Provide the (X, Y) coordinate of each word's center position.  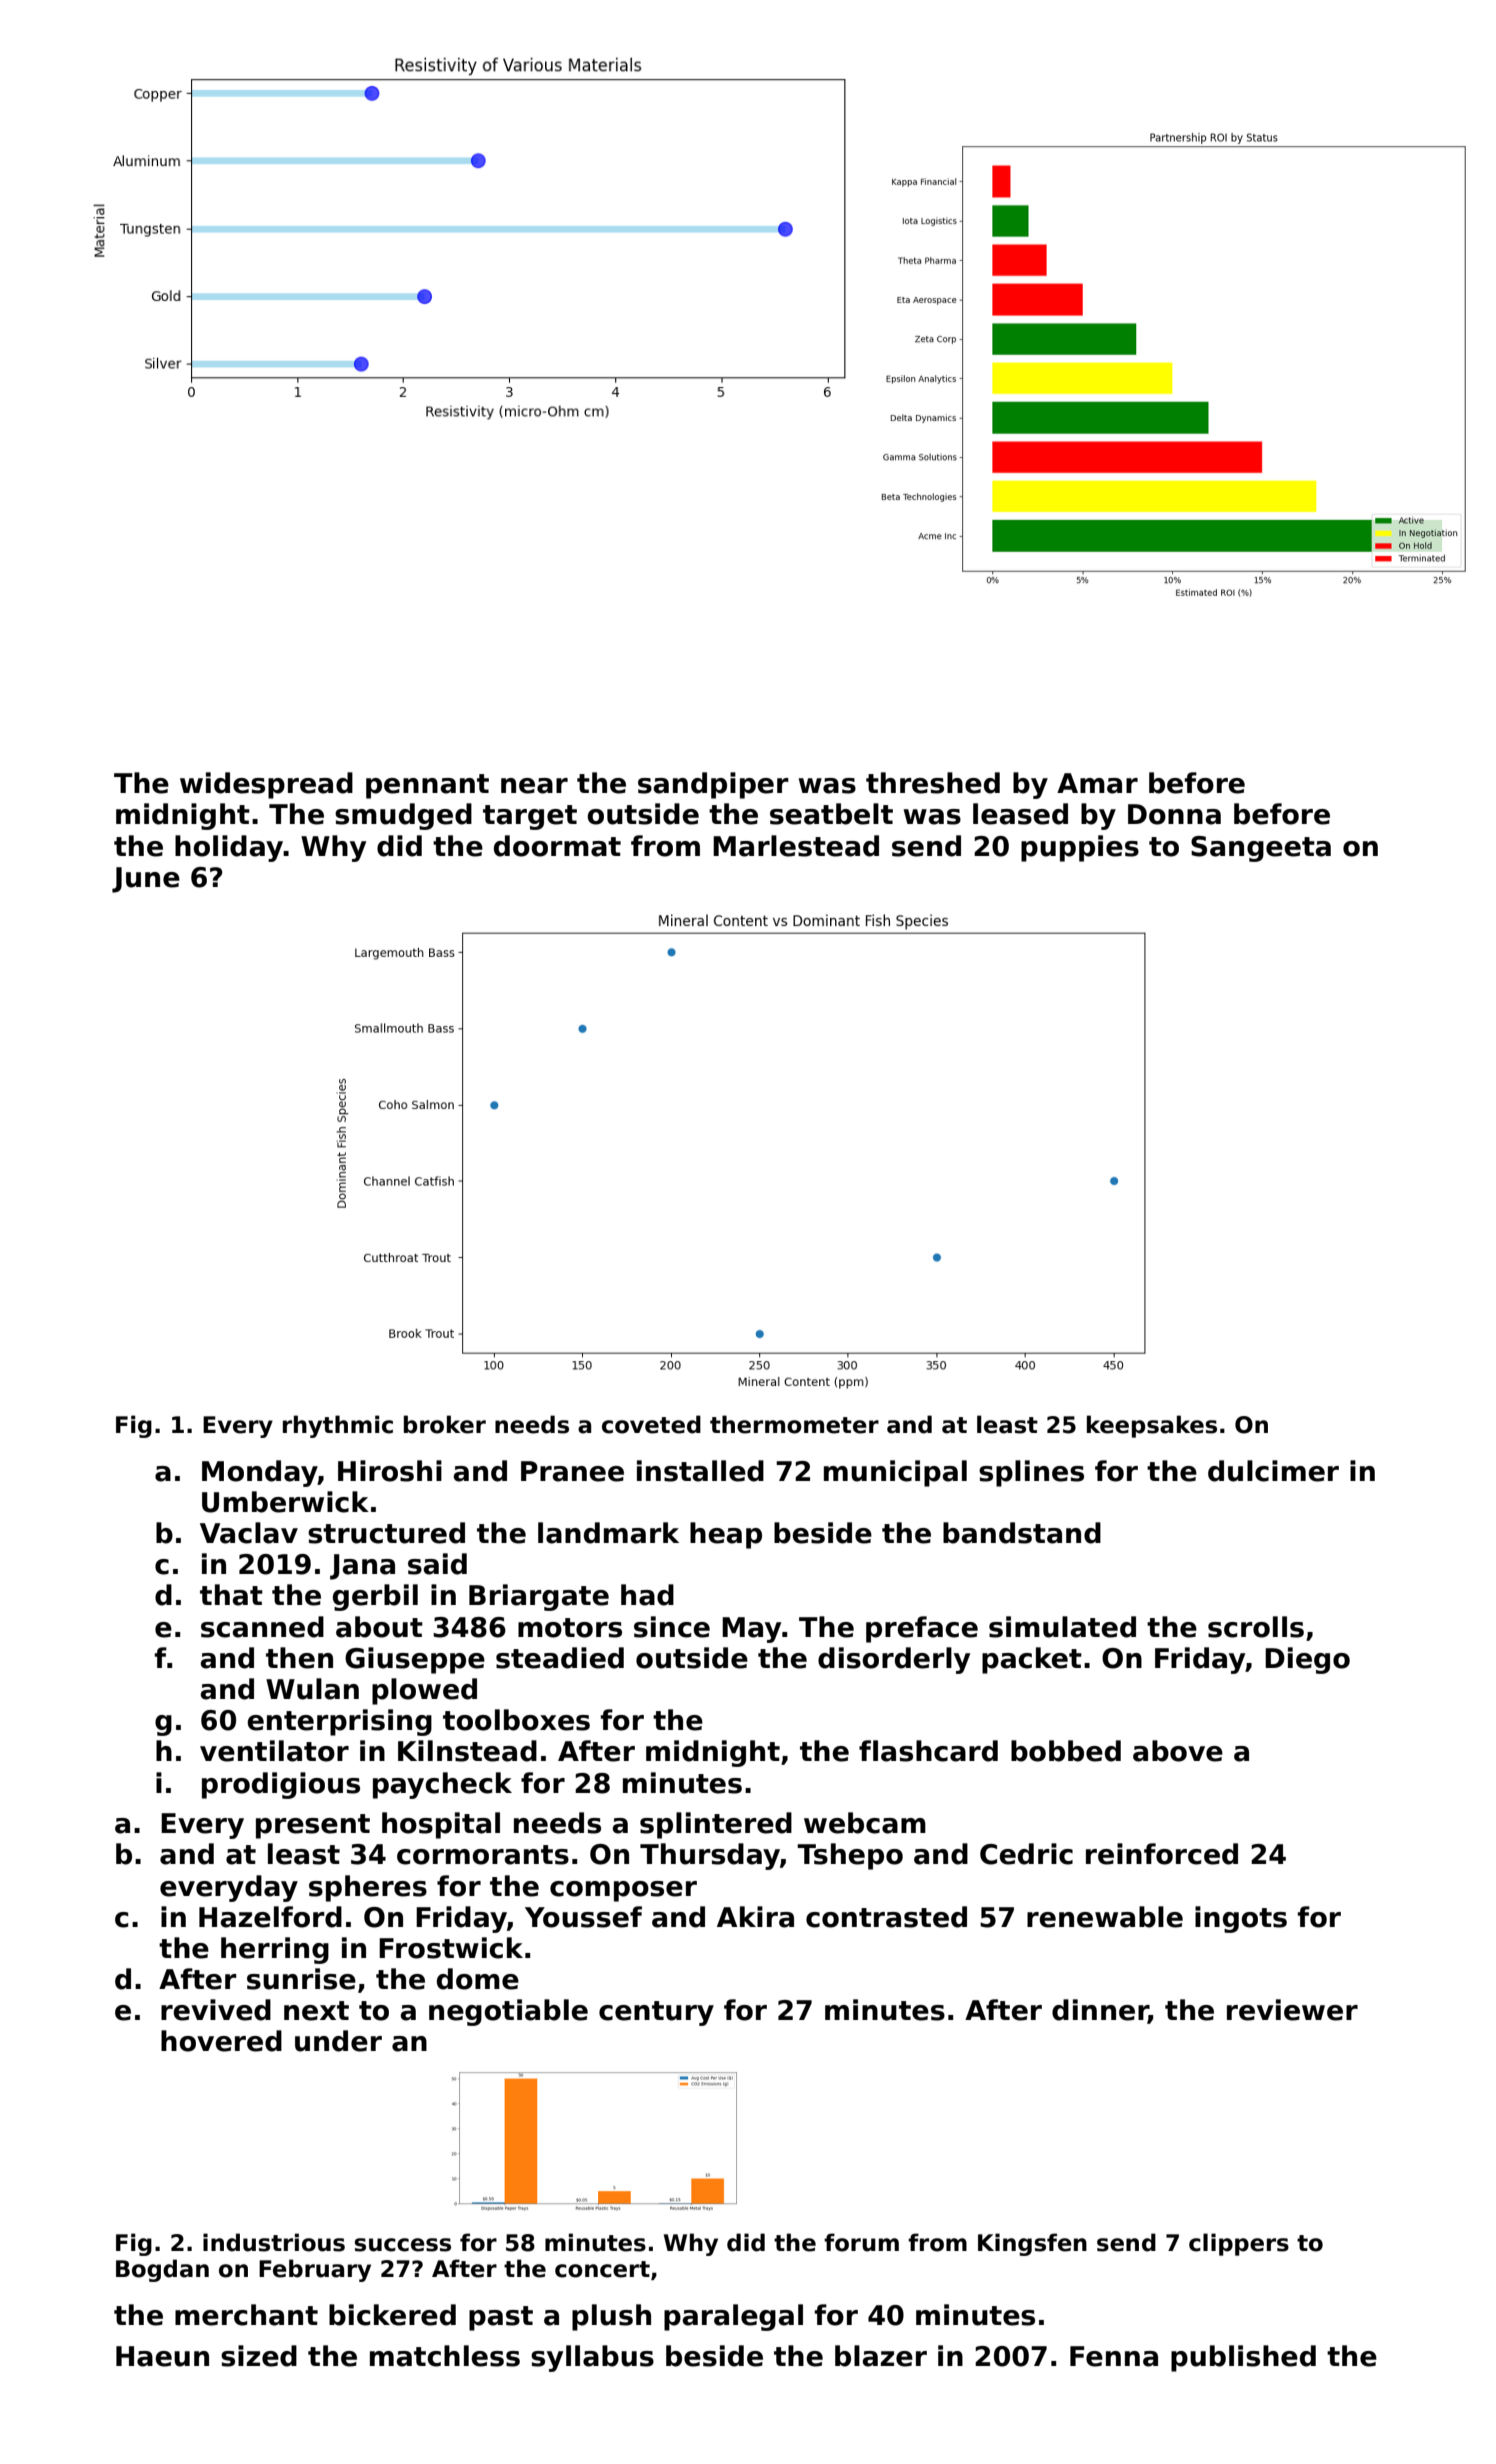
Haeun (162, 2356)
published (1243, 2358)
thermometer (794, 1424)
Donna (1174, 814)
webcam (865, 1823)
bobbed (1066, 1751)
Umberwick (285, 1502)
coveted (651, 1424)
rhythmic (338, 1426)
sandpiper (713, 785)
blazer (881, 2356)
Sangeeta (1261, 849)
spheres (368, 1888)
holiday (229, 848)
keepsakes (1152, 1426)
